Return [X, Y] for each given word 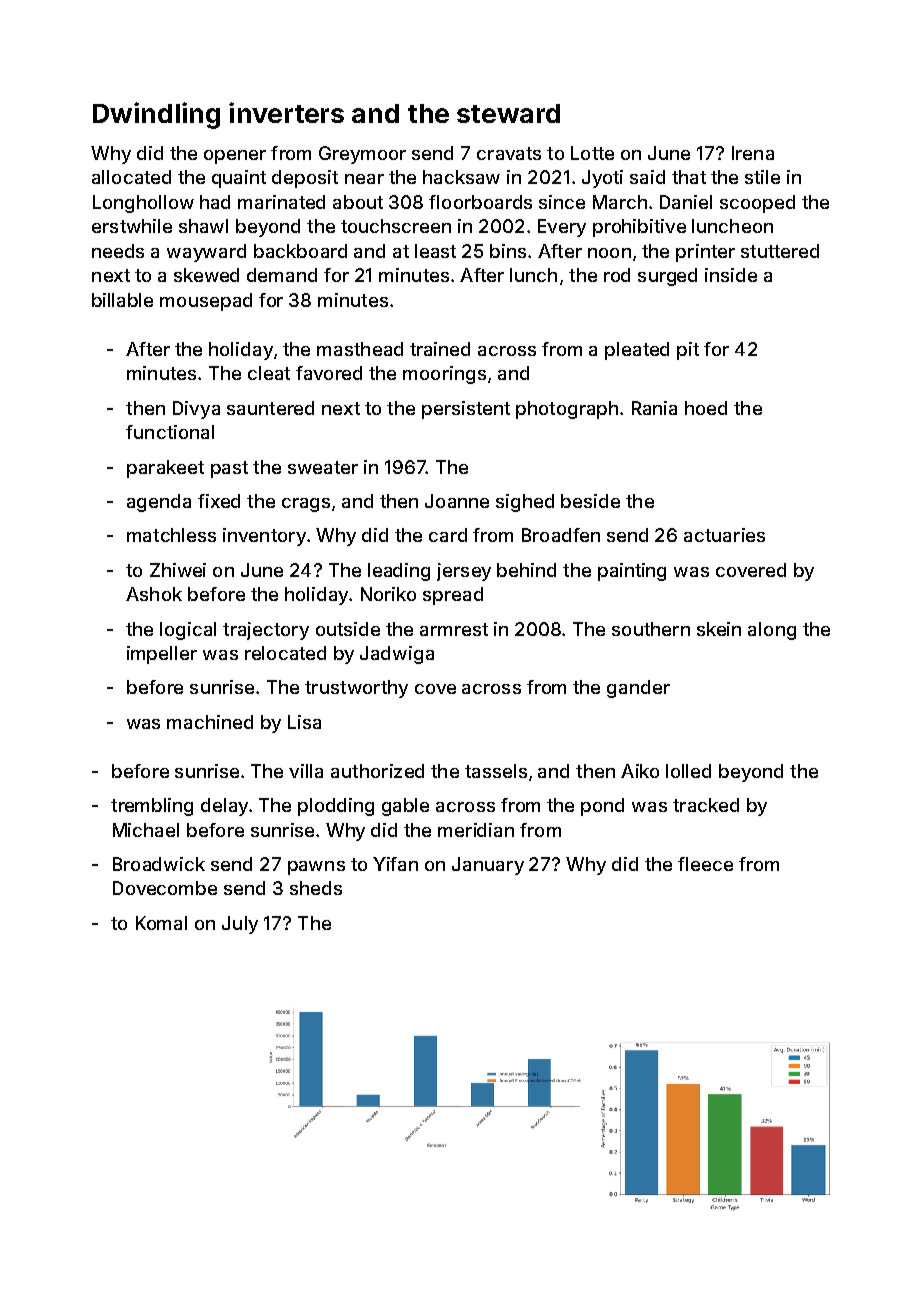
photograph [567, 410]
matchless [171, 535]
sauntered [270, 408]
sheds [316, 888]
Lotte [592, 153]
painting [632, 572]
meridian [476, 830]
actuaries [724, 535]
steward [508, 113]
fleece [705, 864]
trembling [152, 807]
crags [306, 505]
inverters [286, 112]
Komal [161, 923]
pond [602, 807]
